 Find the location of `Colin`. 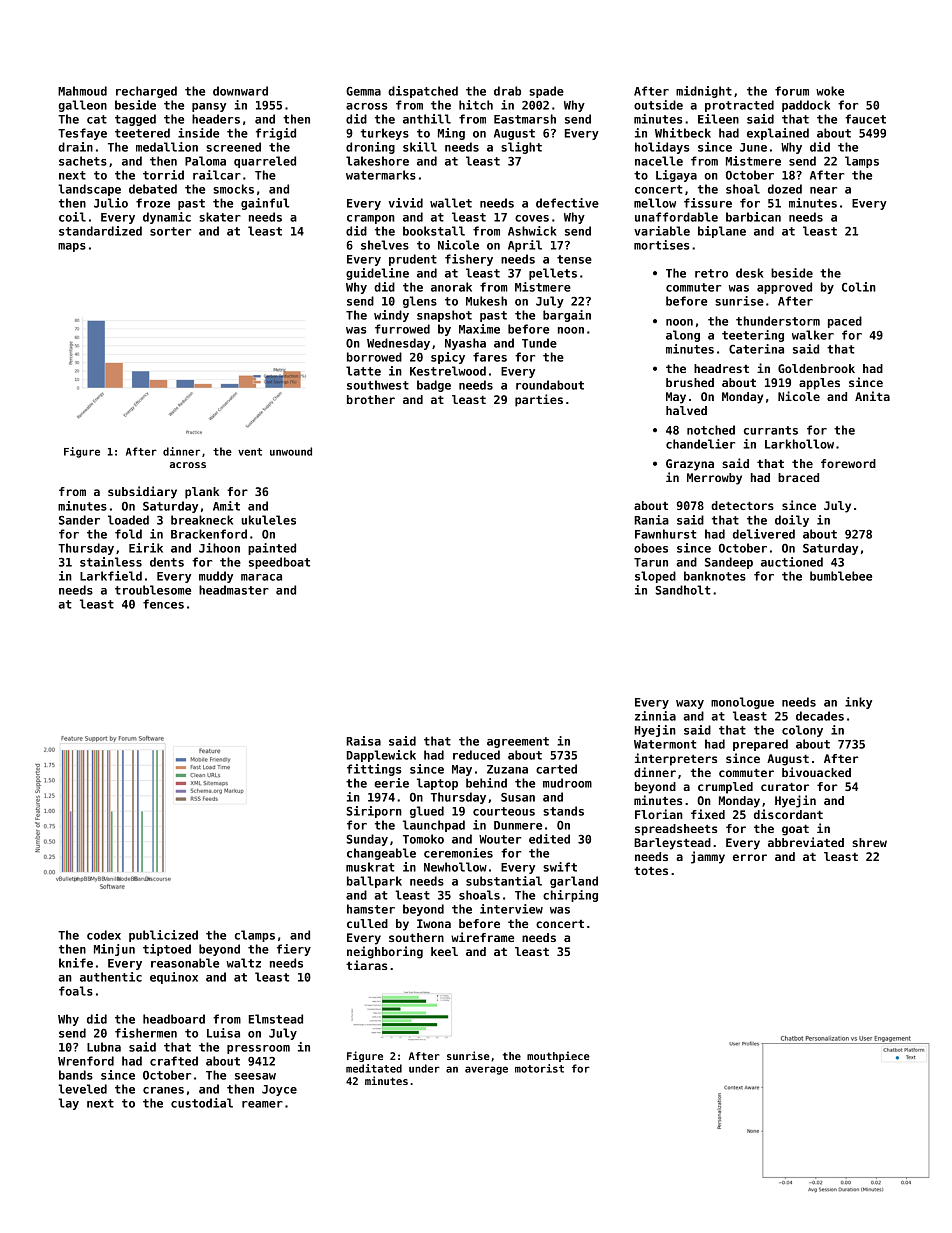

Colin is located at coordinates (859, 287).
